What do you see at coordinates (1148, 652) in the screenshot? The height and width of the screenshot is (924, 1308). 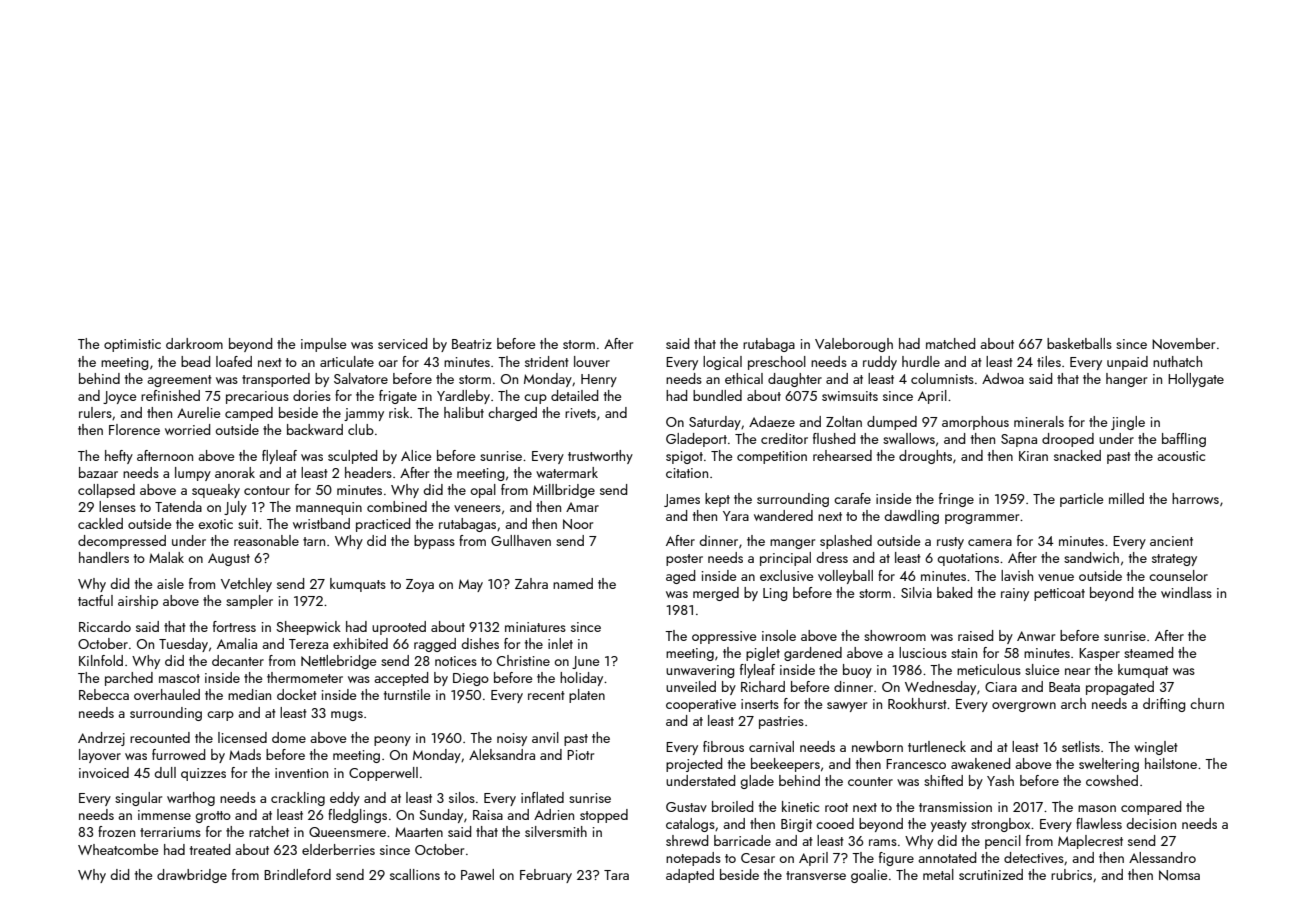 I see `steamed` at bounding box center [1148, 652].
